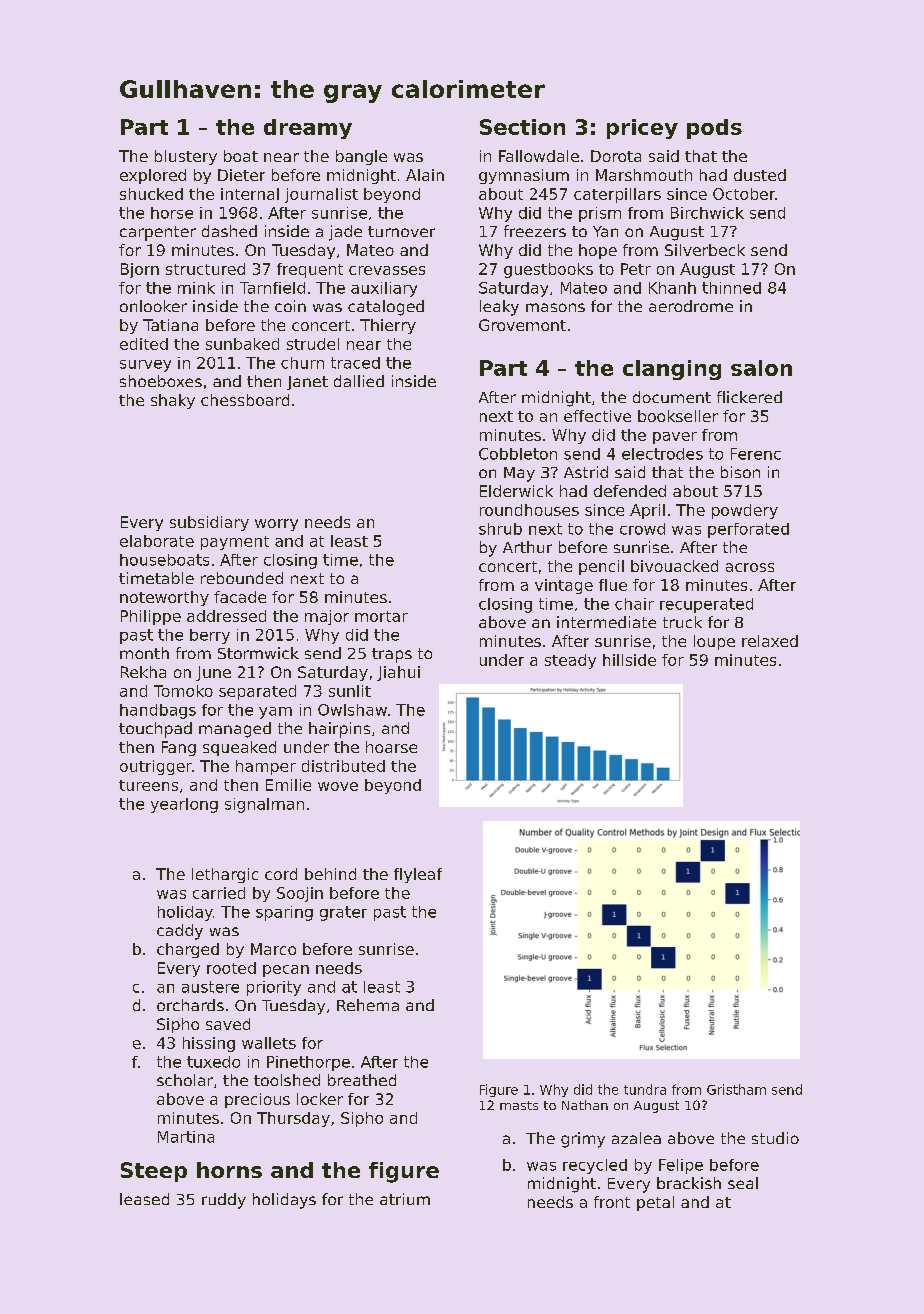  What do you see at coordinates (705, 250) in the page?
I see `Silverbeck` at bounding box center [705, 250].
